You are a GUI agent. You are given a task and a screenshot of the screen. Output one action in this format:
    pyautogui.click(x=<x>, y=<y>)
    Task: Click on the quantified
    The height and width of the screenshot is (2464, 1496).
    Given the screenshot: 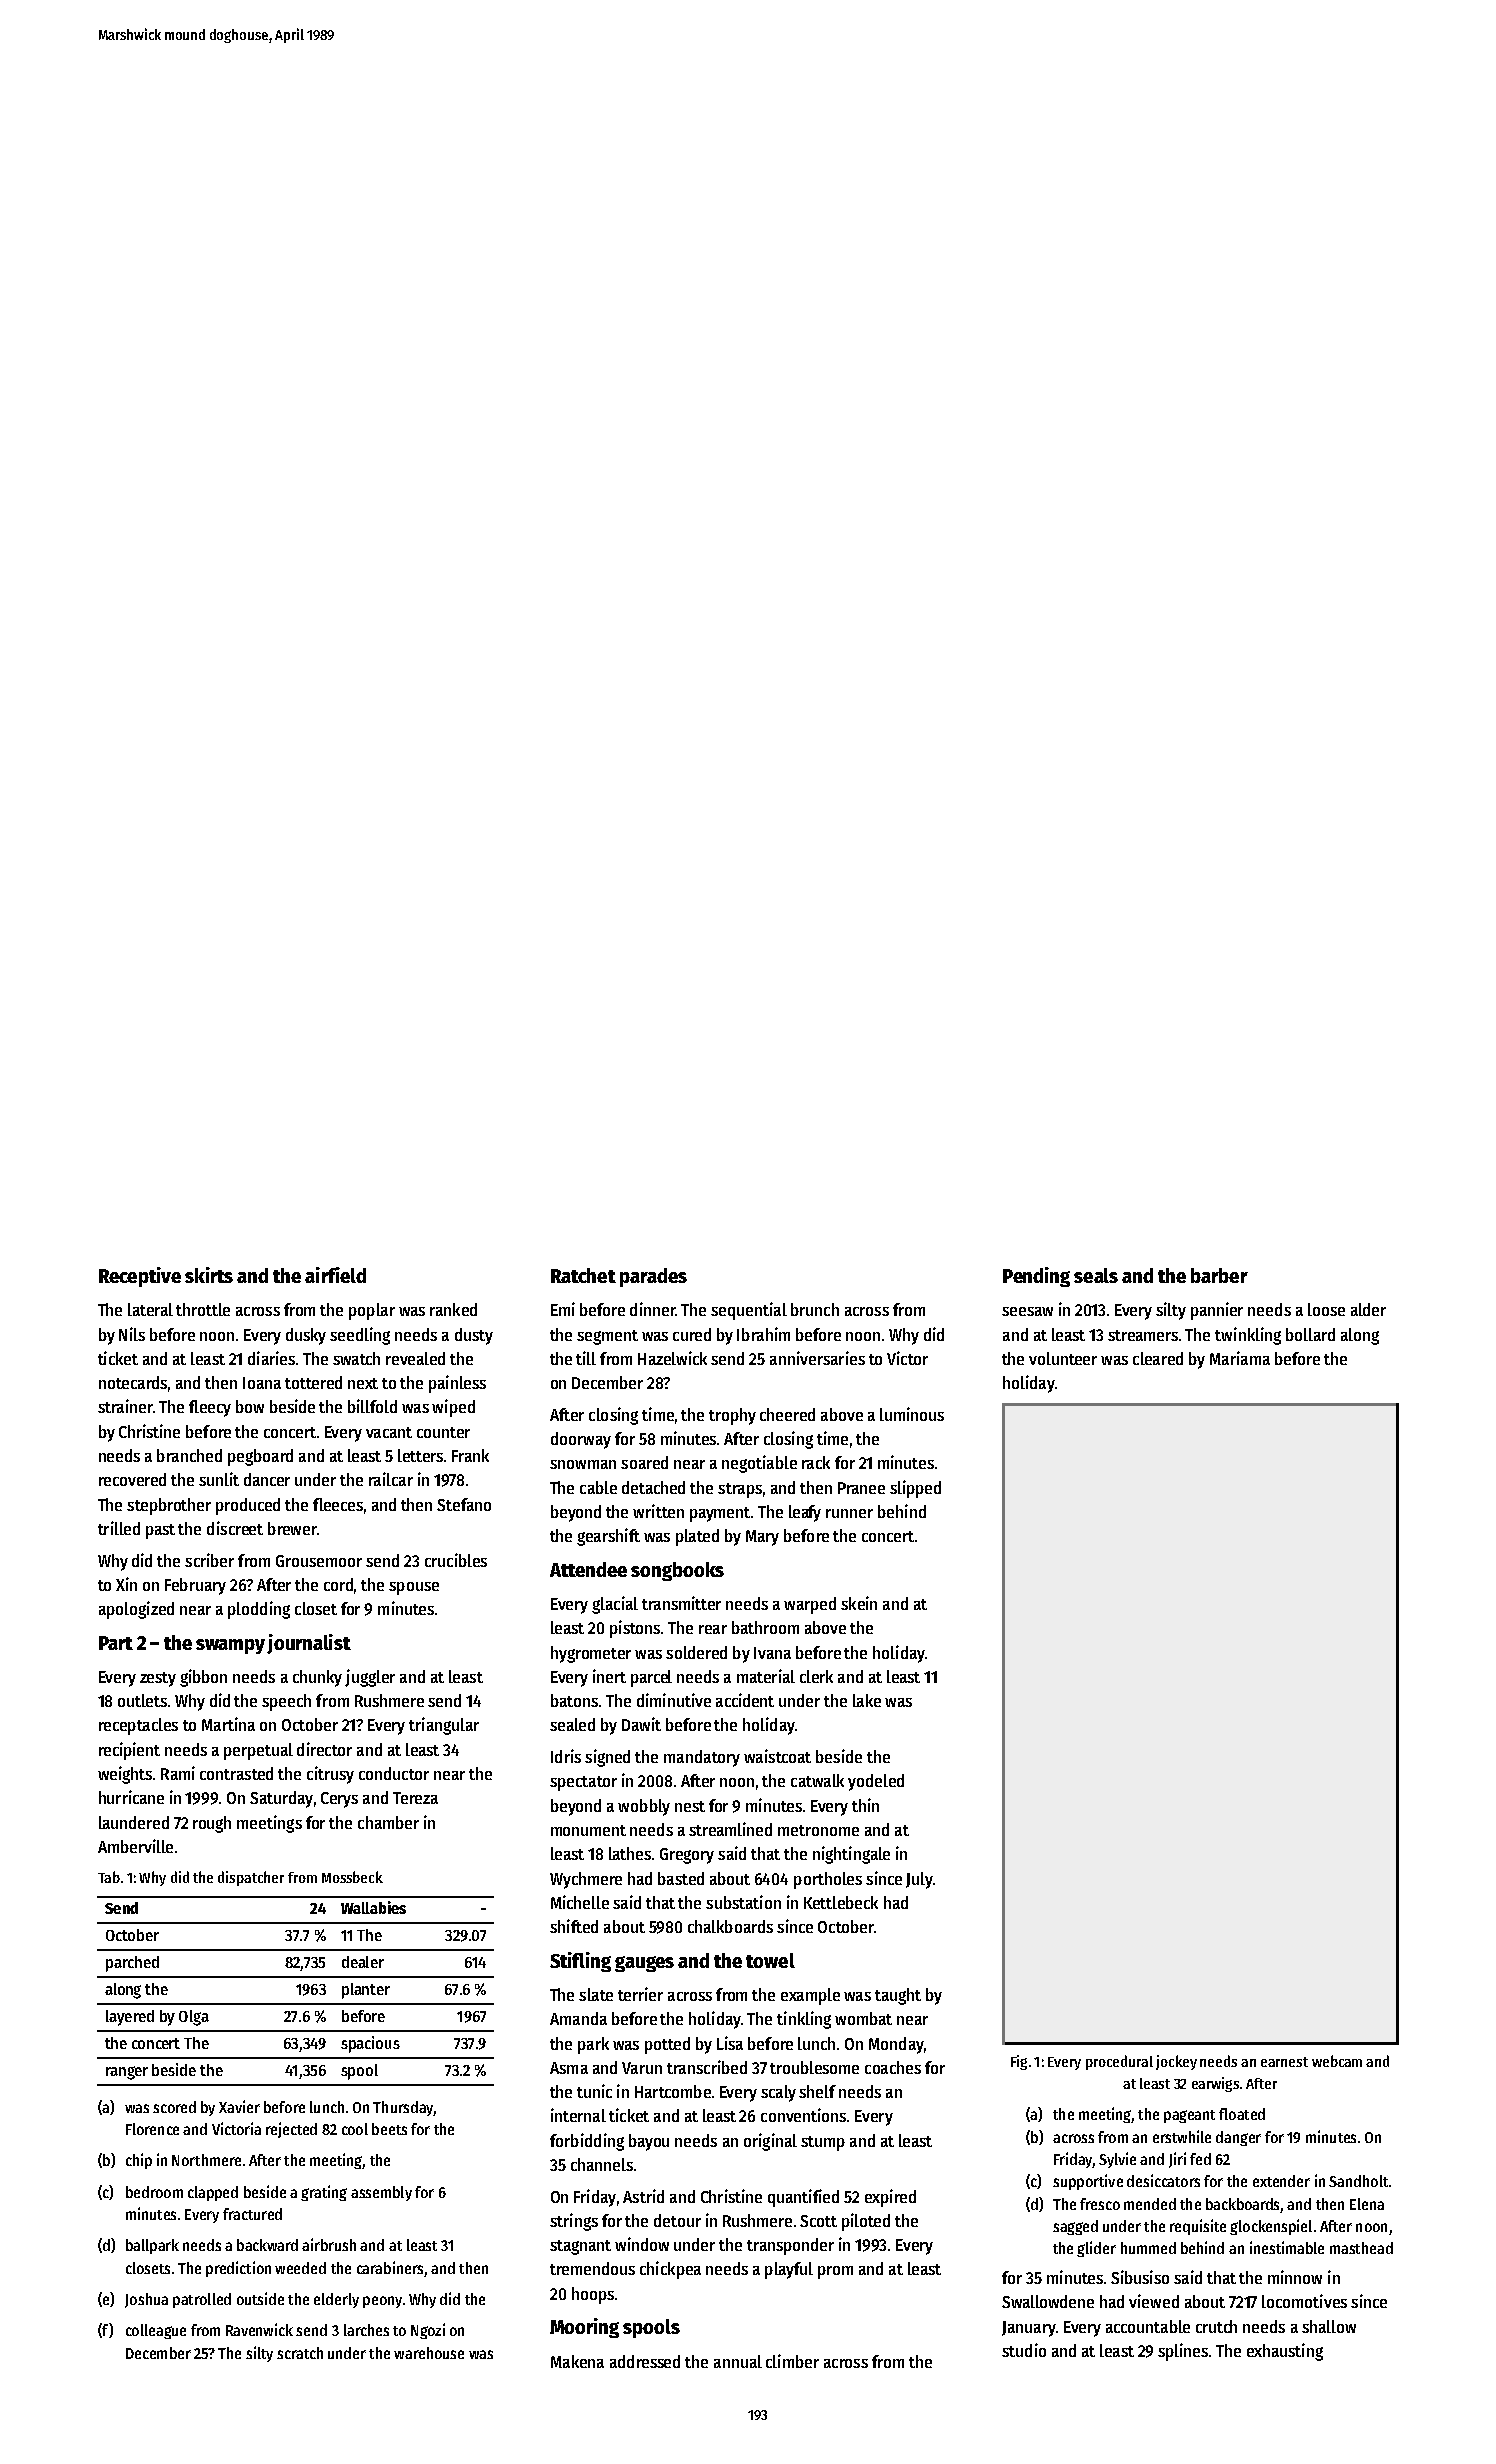 What is the action you would take?
    pyautogui.click(x=803, y=2198)
